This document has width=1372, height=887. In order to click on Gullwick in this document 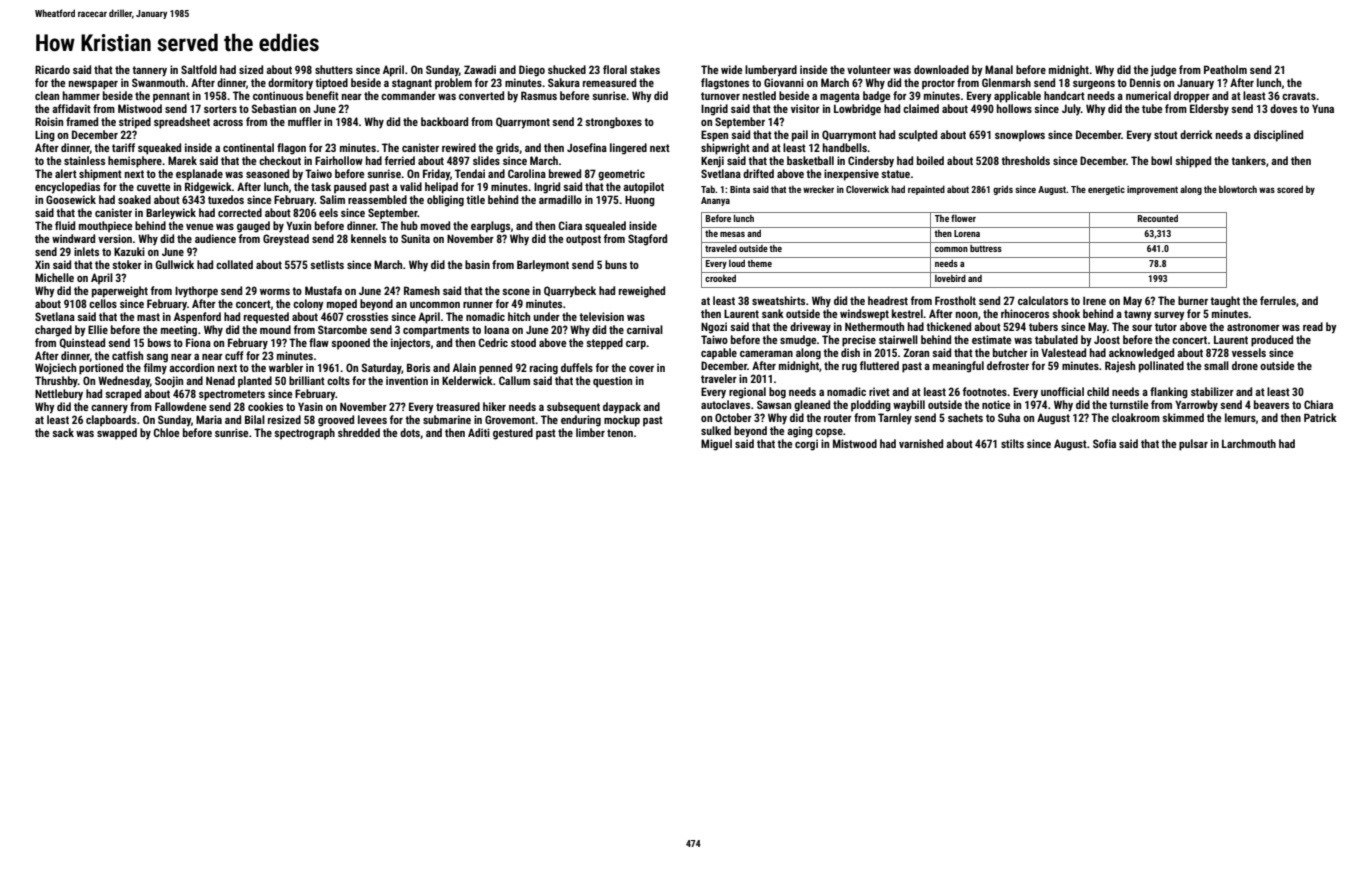, I will do `click(175, 264)`.
